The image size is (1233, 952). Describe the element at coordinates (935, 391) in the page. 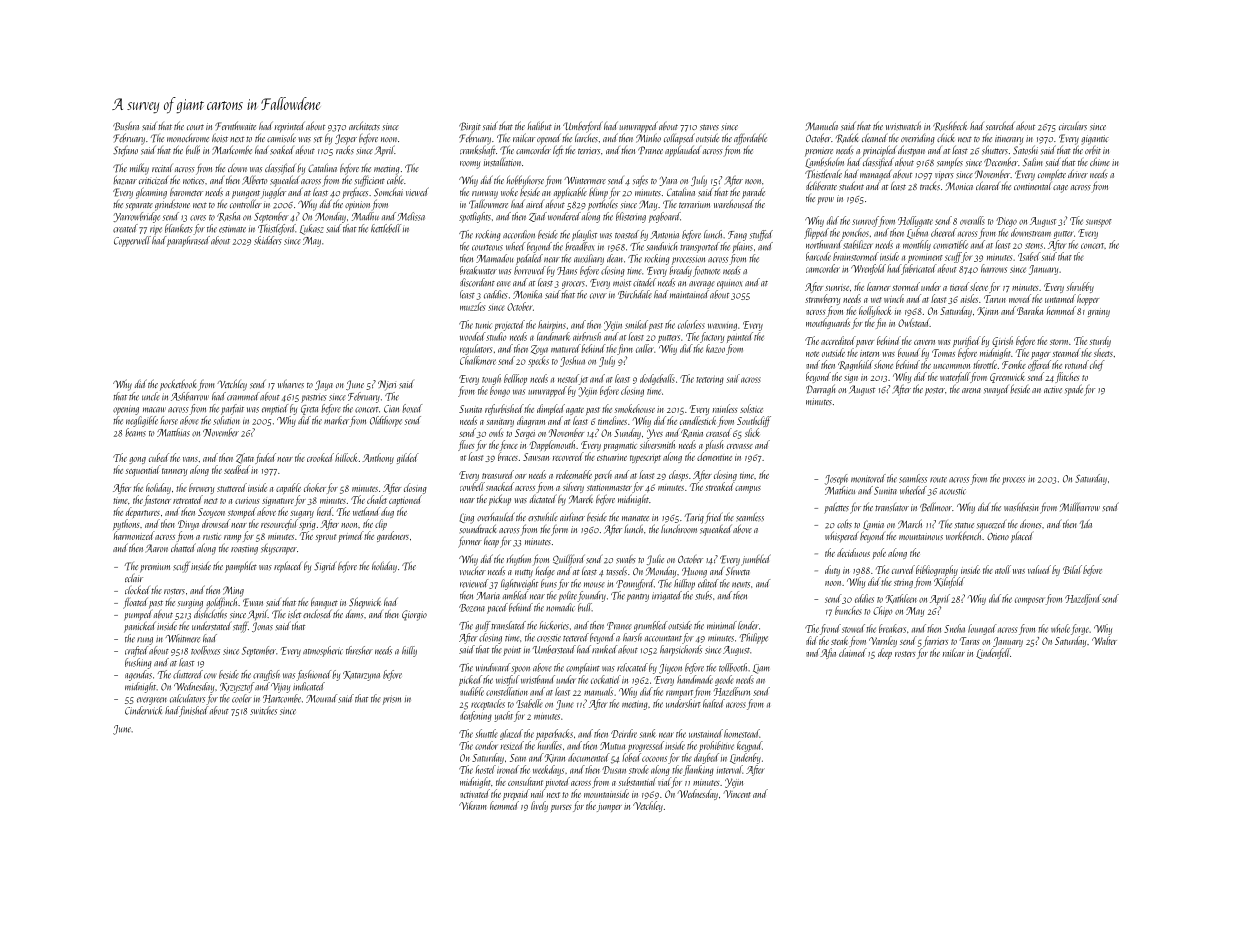

I see `poster` at that location.
